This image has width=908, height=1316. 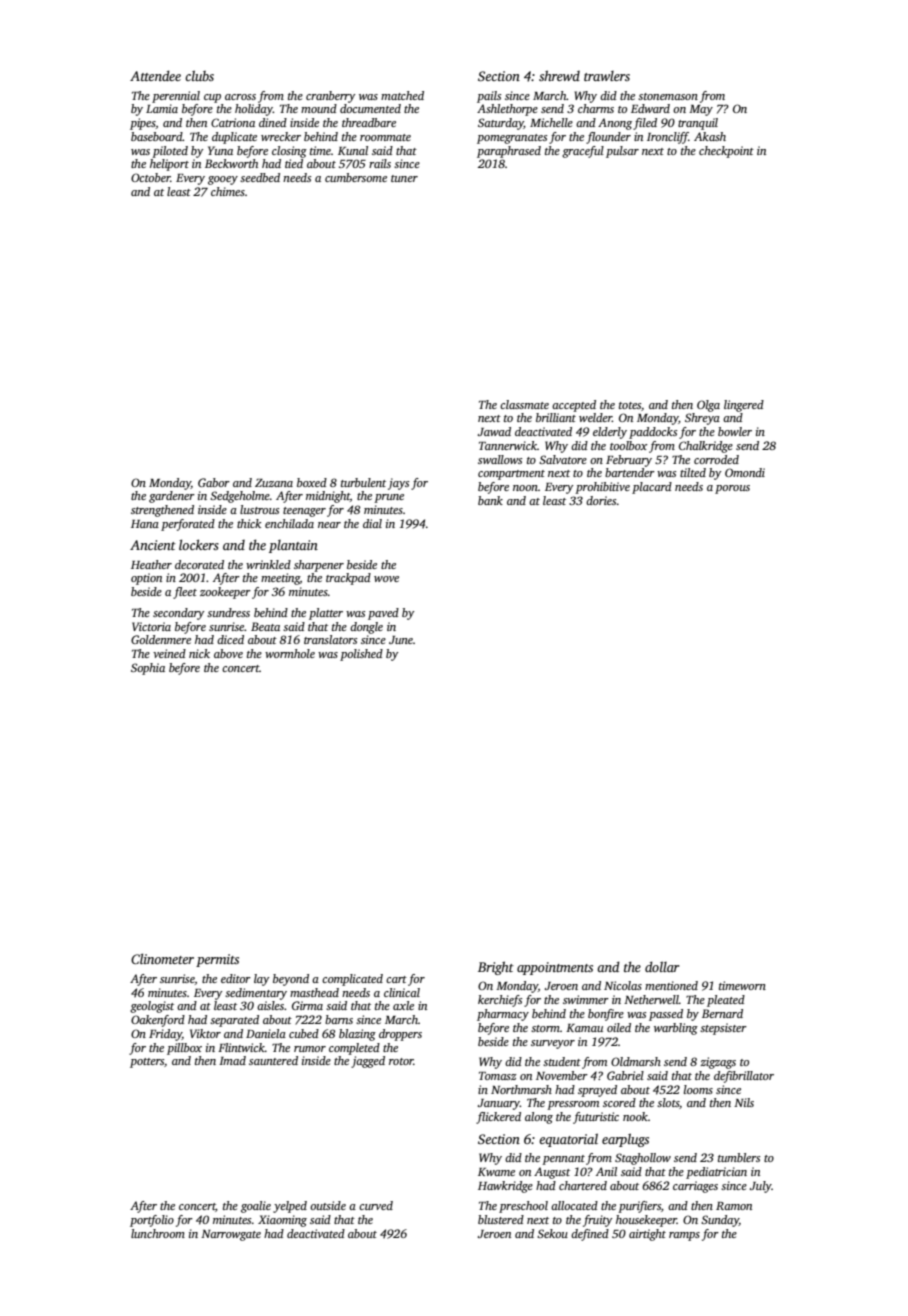 I want to click on chimes, so click(x=228, y=191).
